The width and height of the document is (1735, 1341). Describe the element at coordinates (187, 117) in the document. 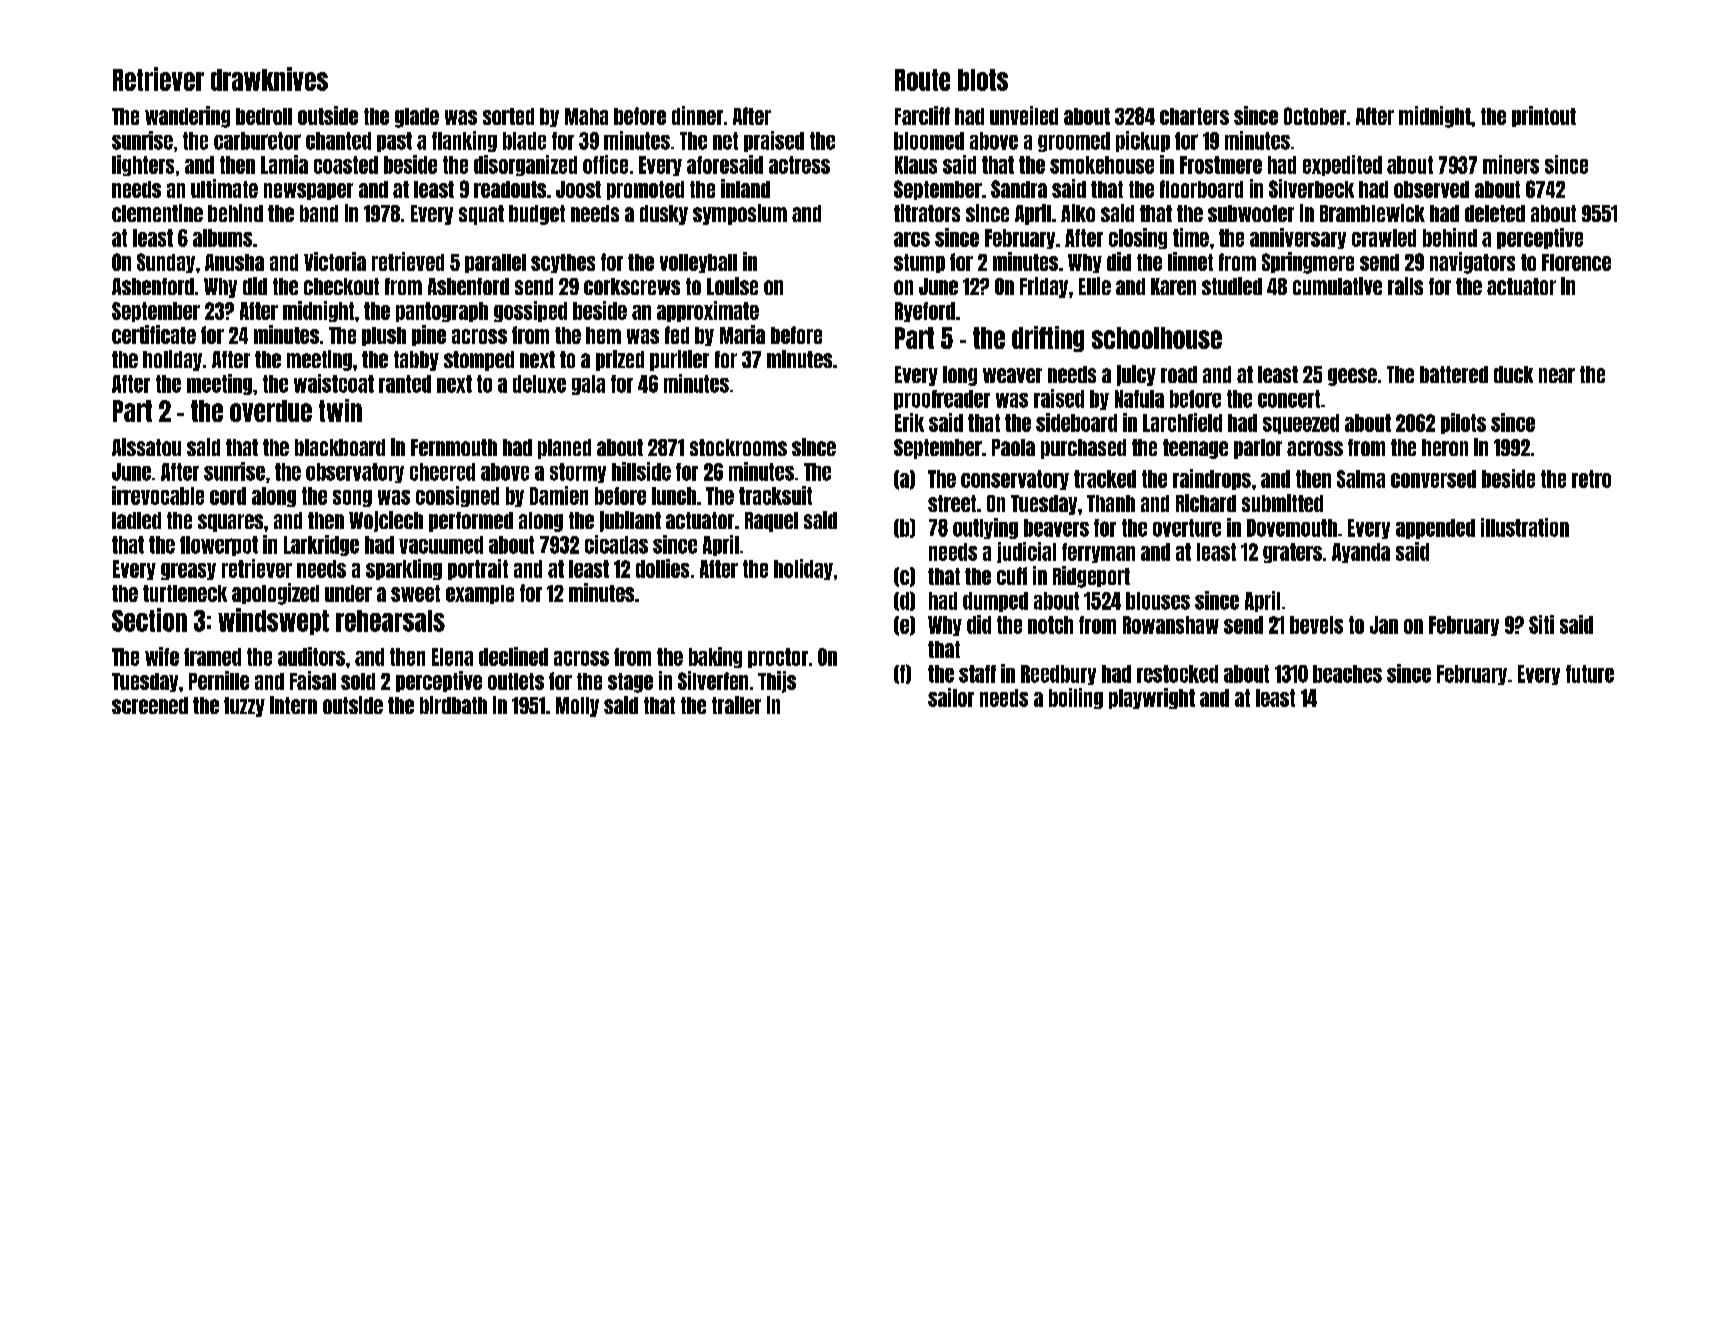

I see `wandering` at that location.
